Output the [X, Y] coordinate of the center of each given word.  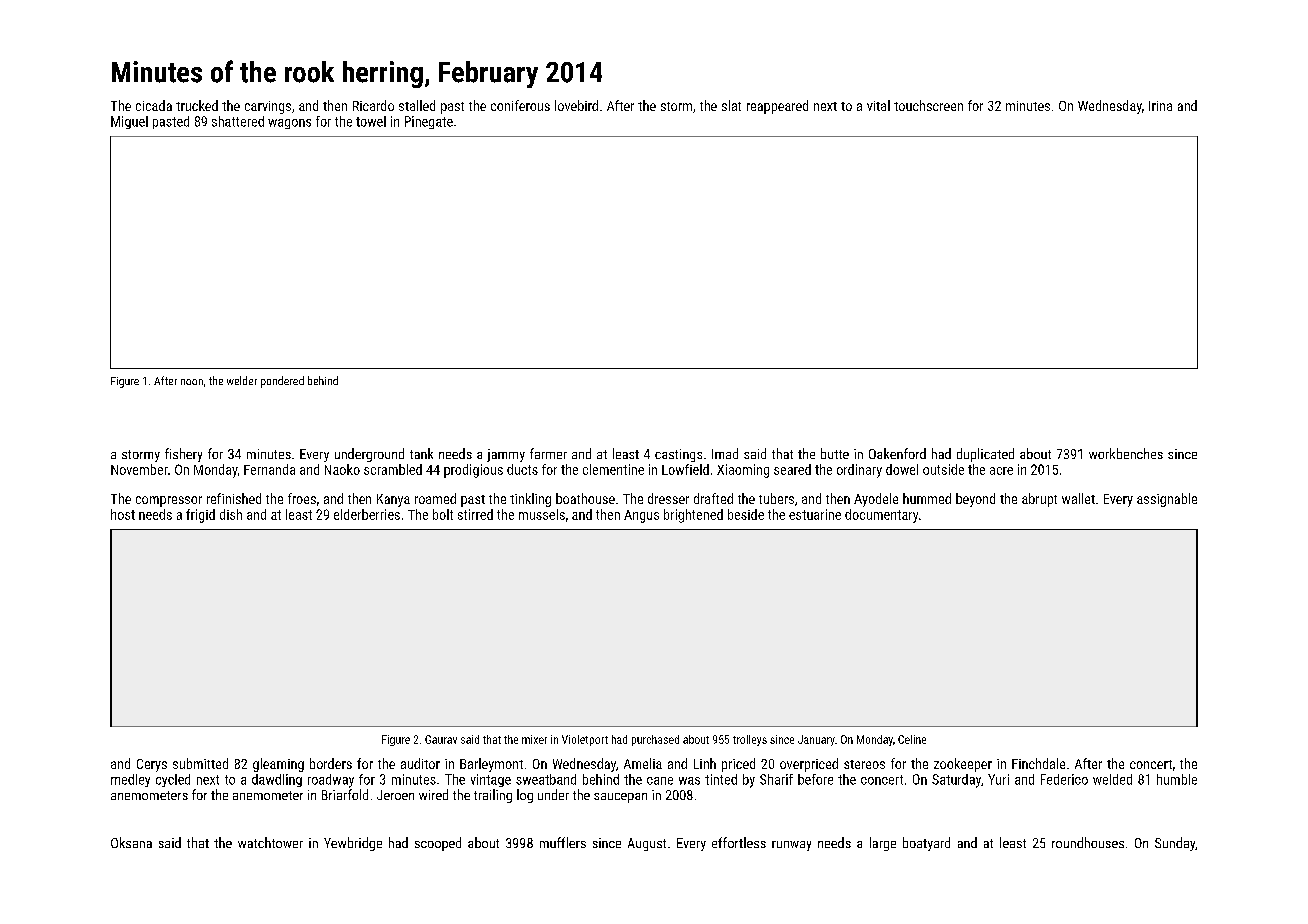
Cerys [152, 765]
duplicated [985, 455]
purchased [655, 740]
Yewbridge [353, 844]
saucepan [620, 798]
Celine [912, 739]
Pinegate [429, 122]
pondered [282, 382]
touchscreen [928, 105]
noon [192, 382]
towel [371, 121]
